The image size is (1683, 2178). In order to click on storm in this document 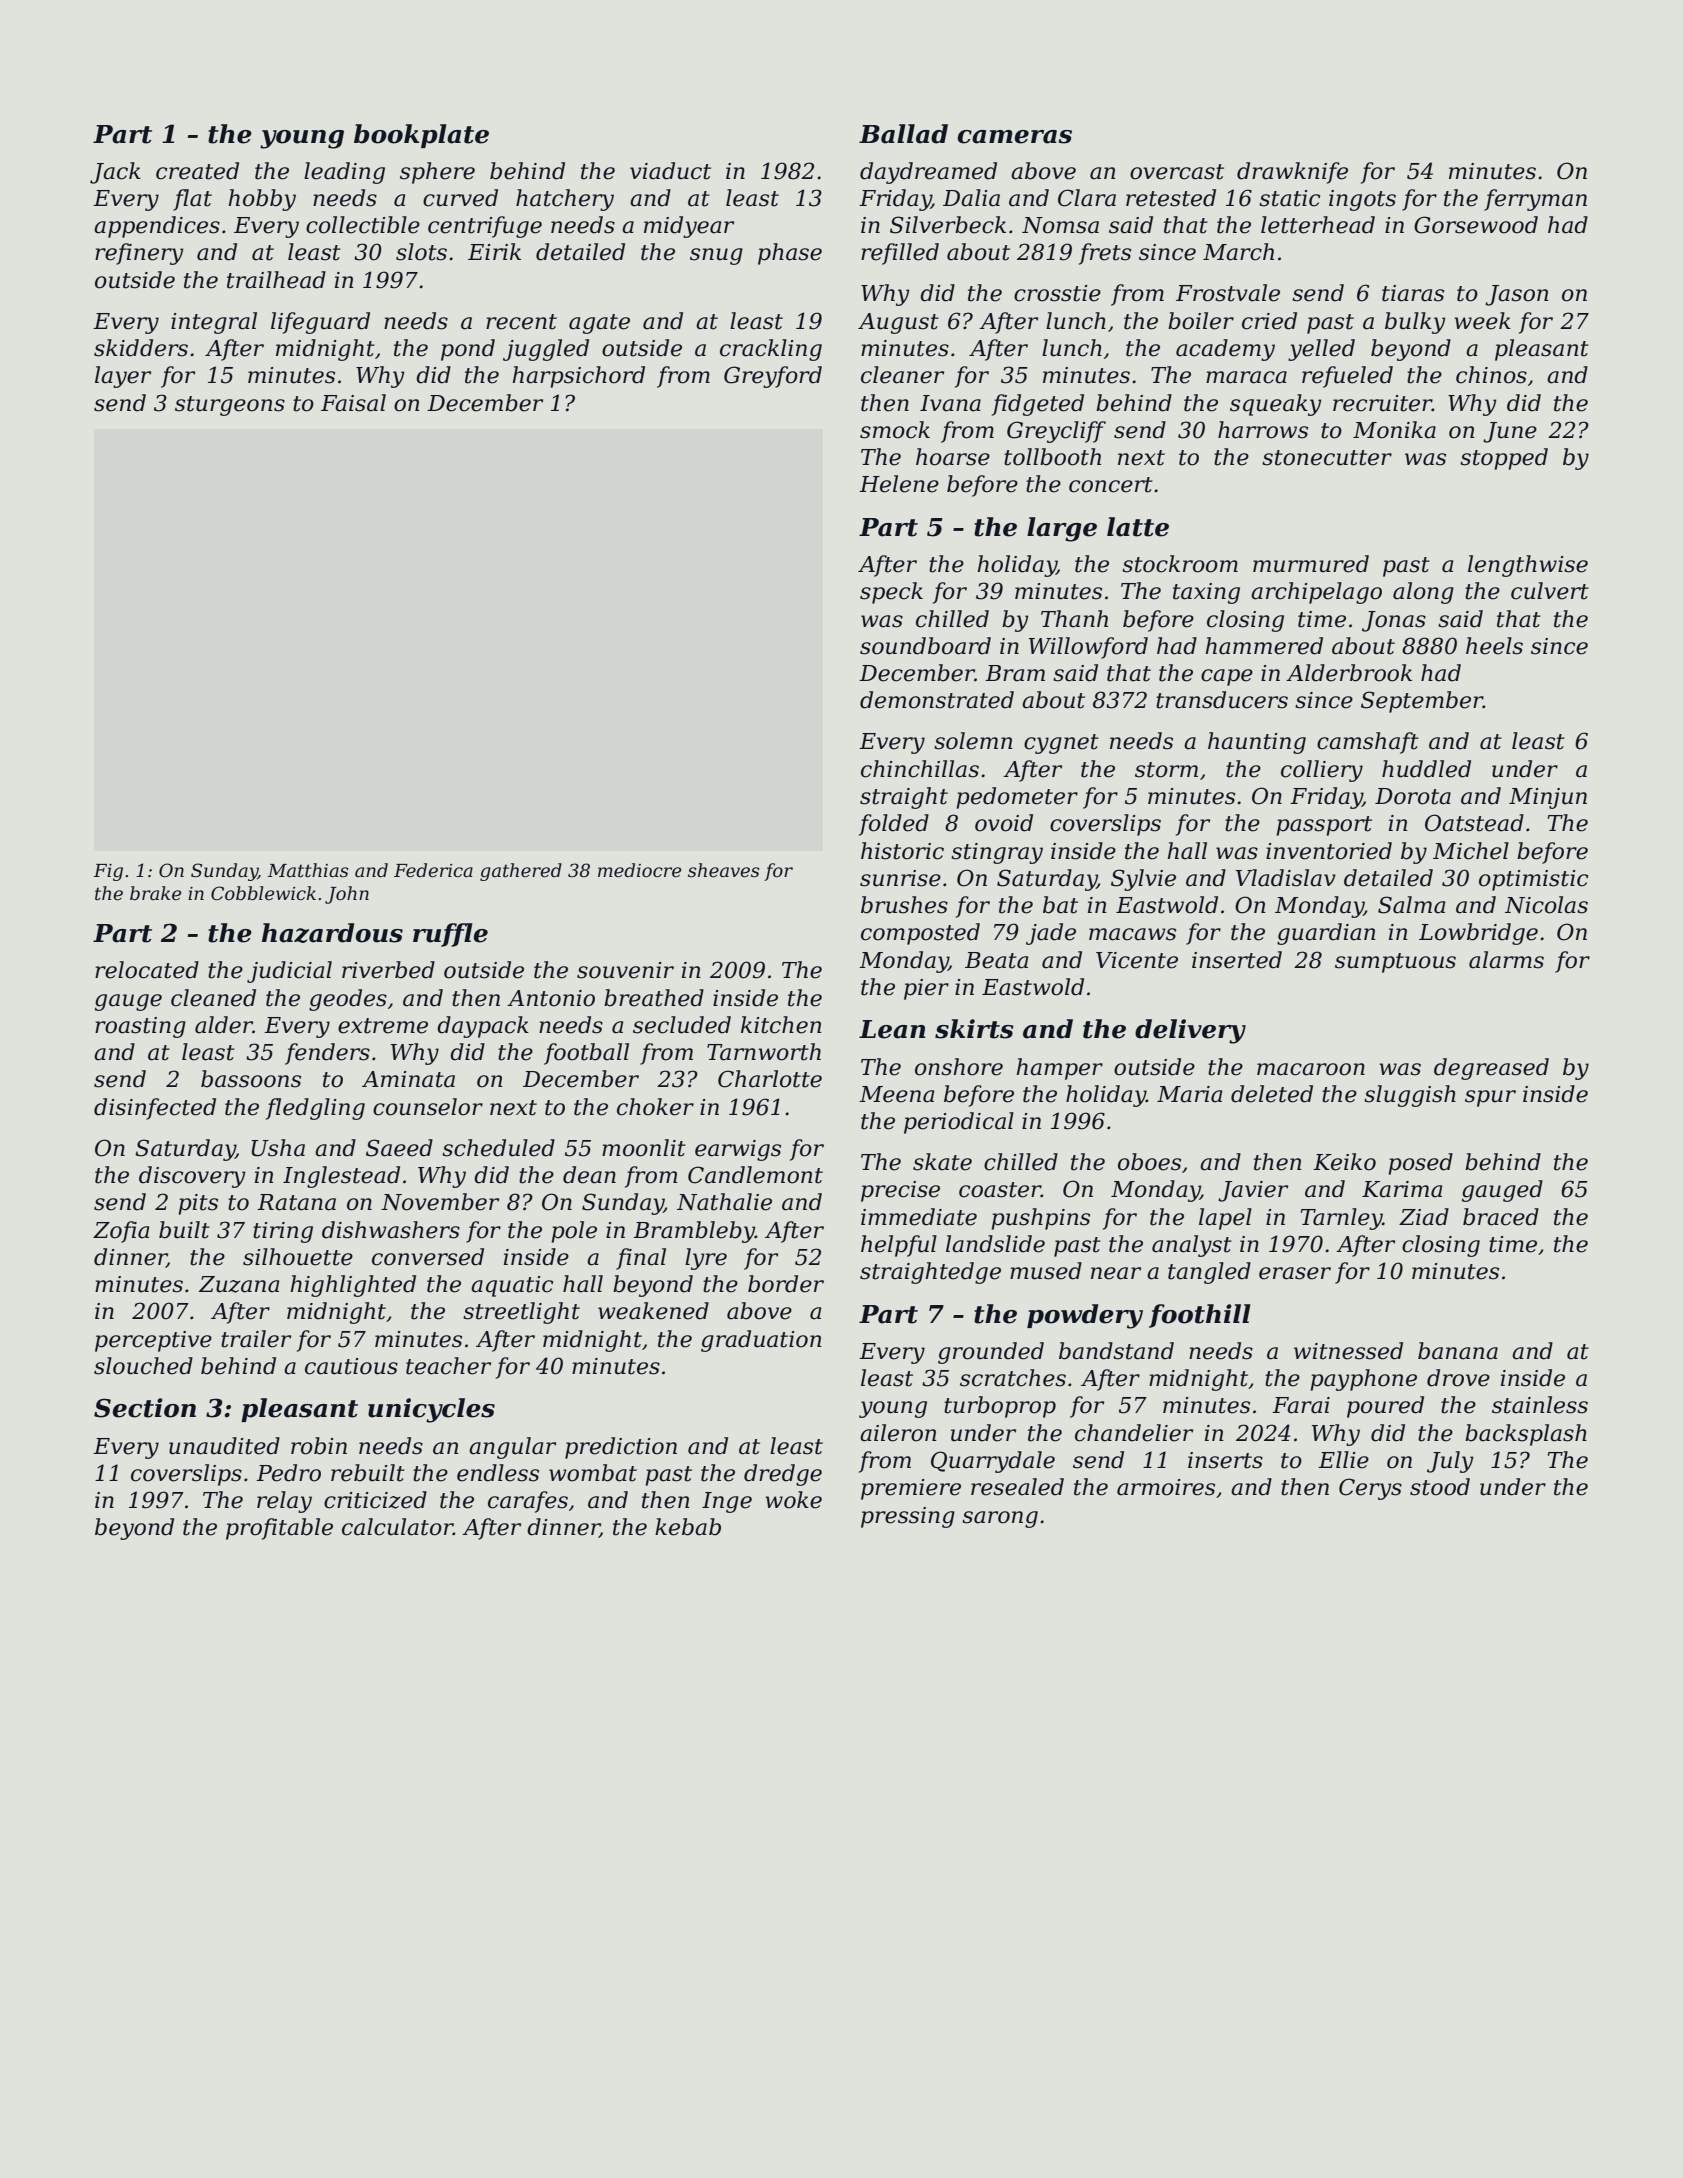, I will do `click(1166, 770)`.
